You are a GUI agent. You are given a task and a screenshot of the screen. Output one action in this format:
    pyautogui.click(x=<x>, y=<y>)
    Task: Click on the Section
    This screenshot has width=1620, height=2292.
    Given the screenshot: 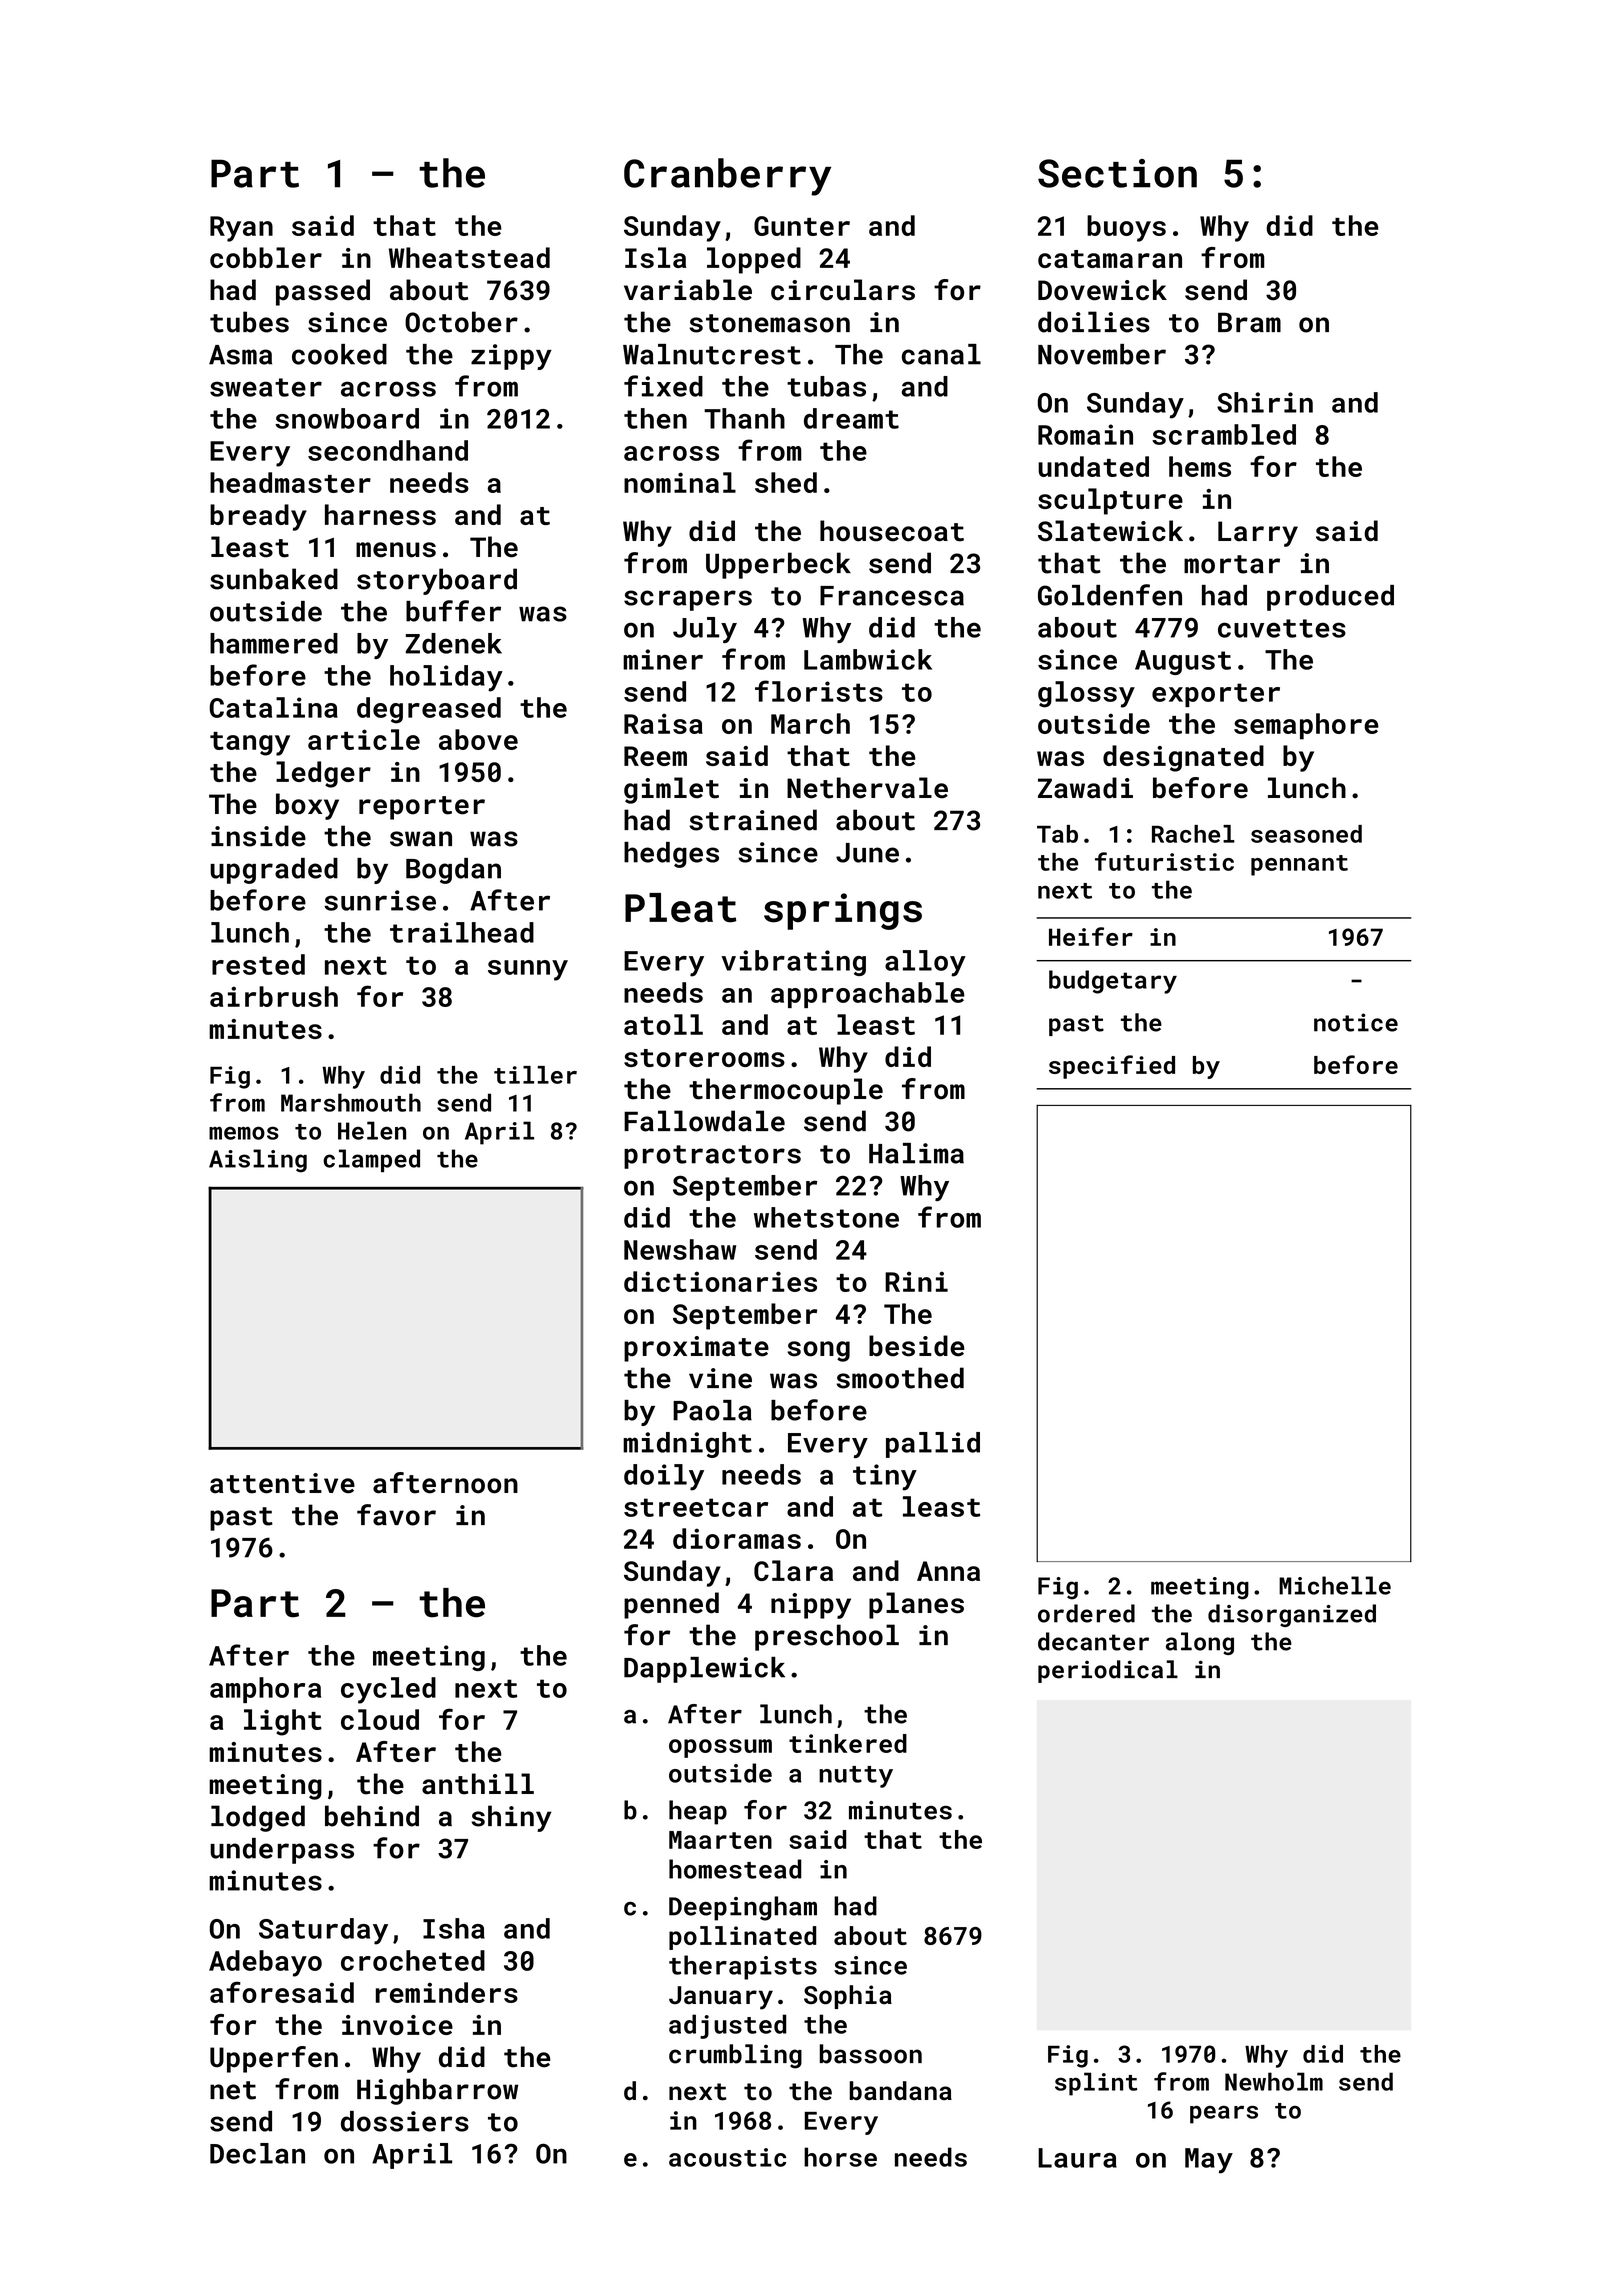 What is the action you would take?
    pyautogui.click(x=1117, y=173)
